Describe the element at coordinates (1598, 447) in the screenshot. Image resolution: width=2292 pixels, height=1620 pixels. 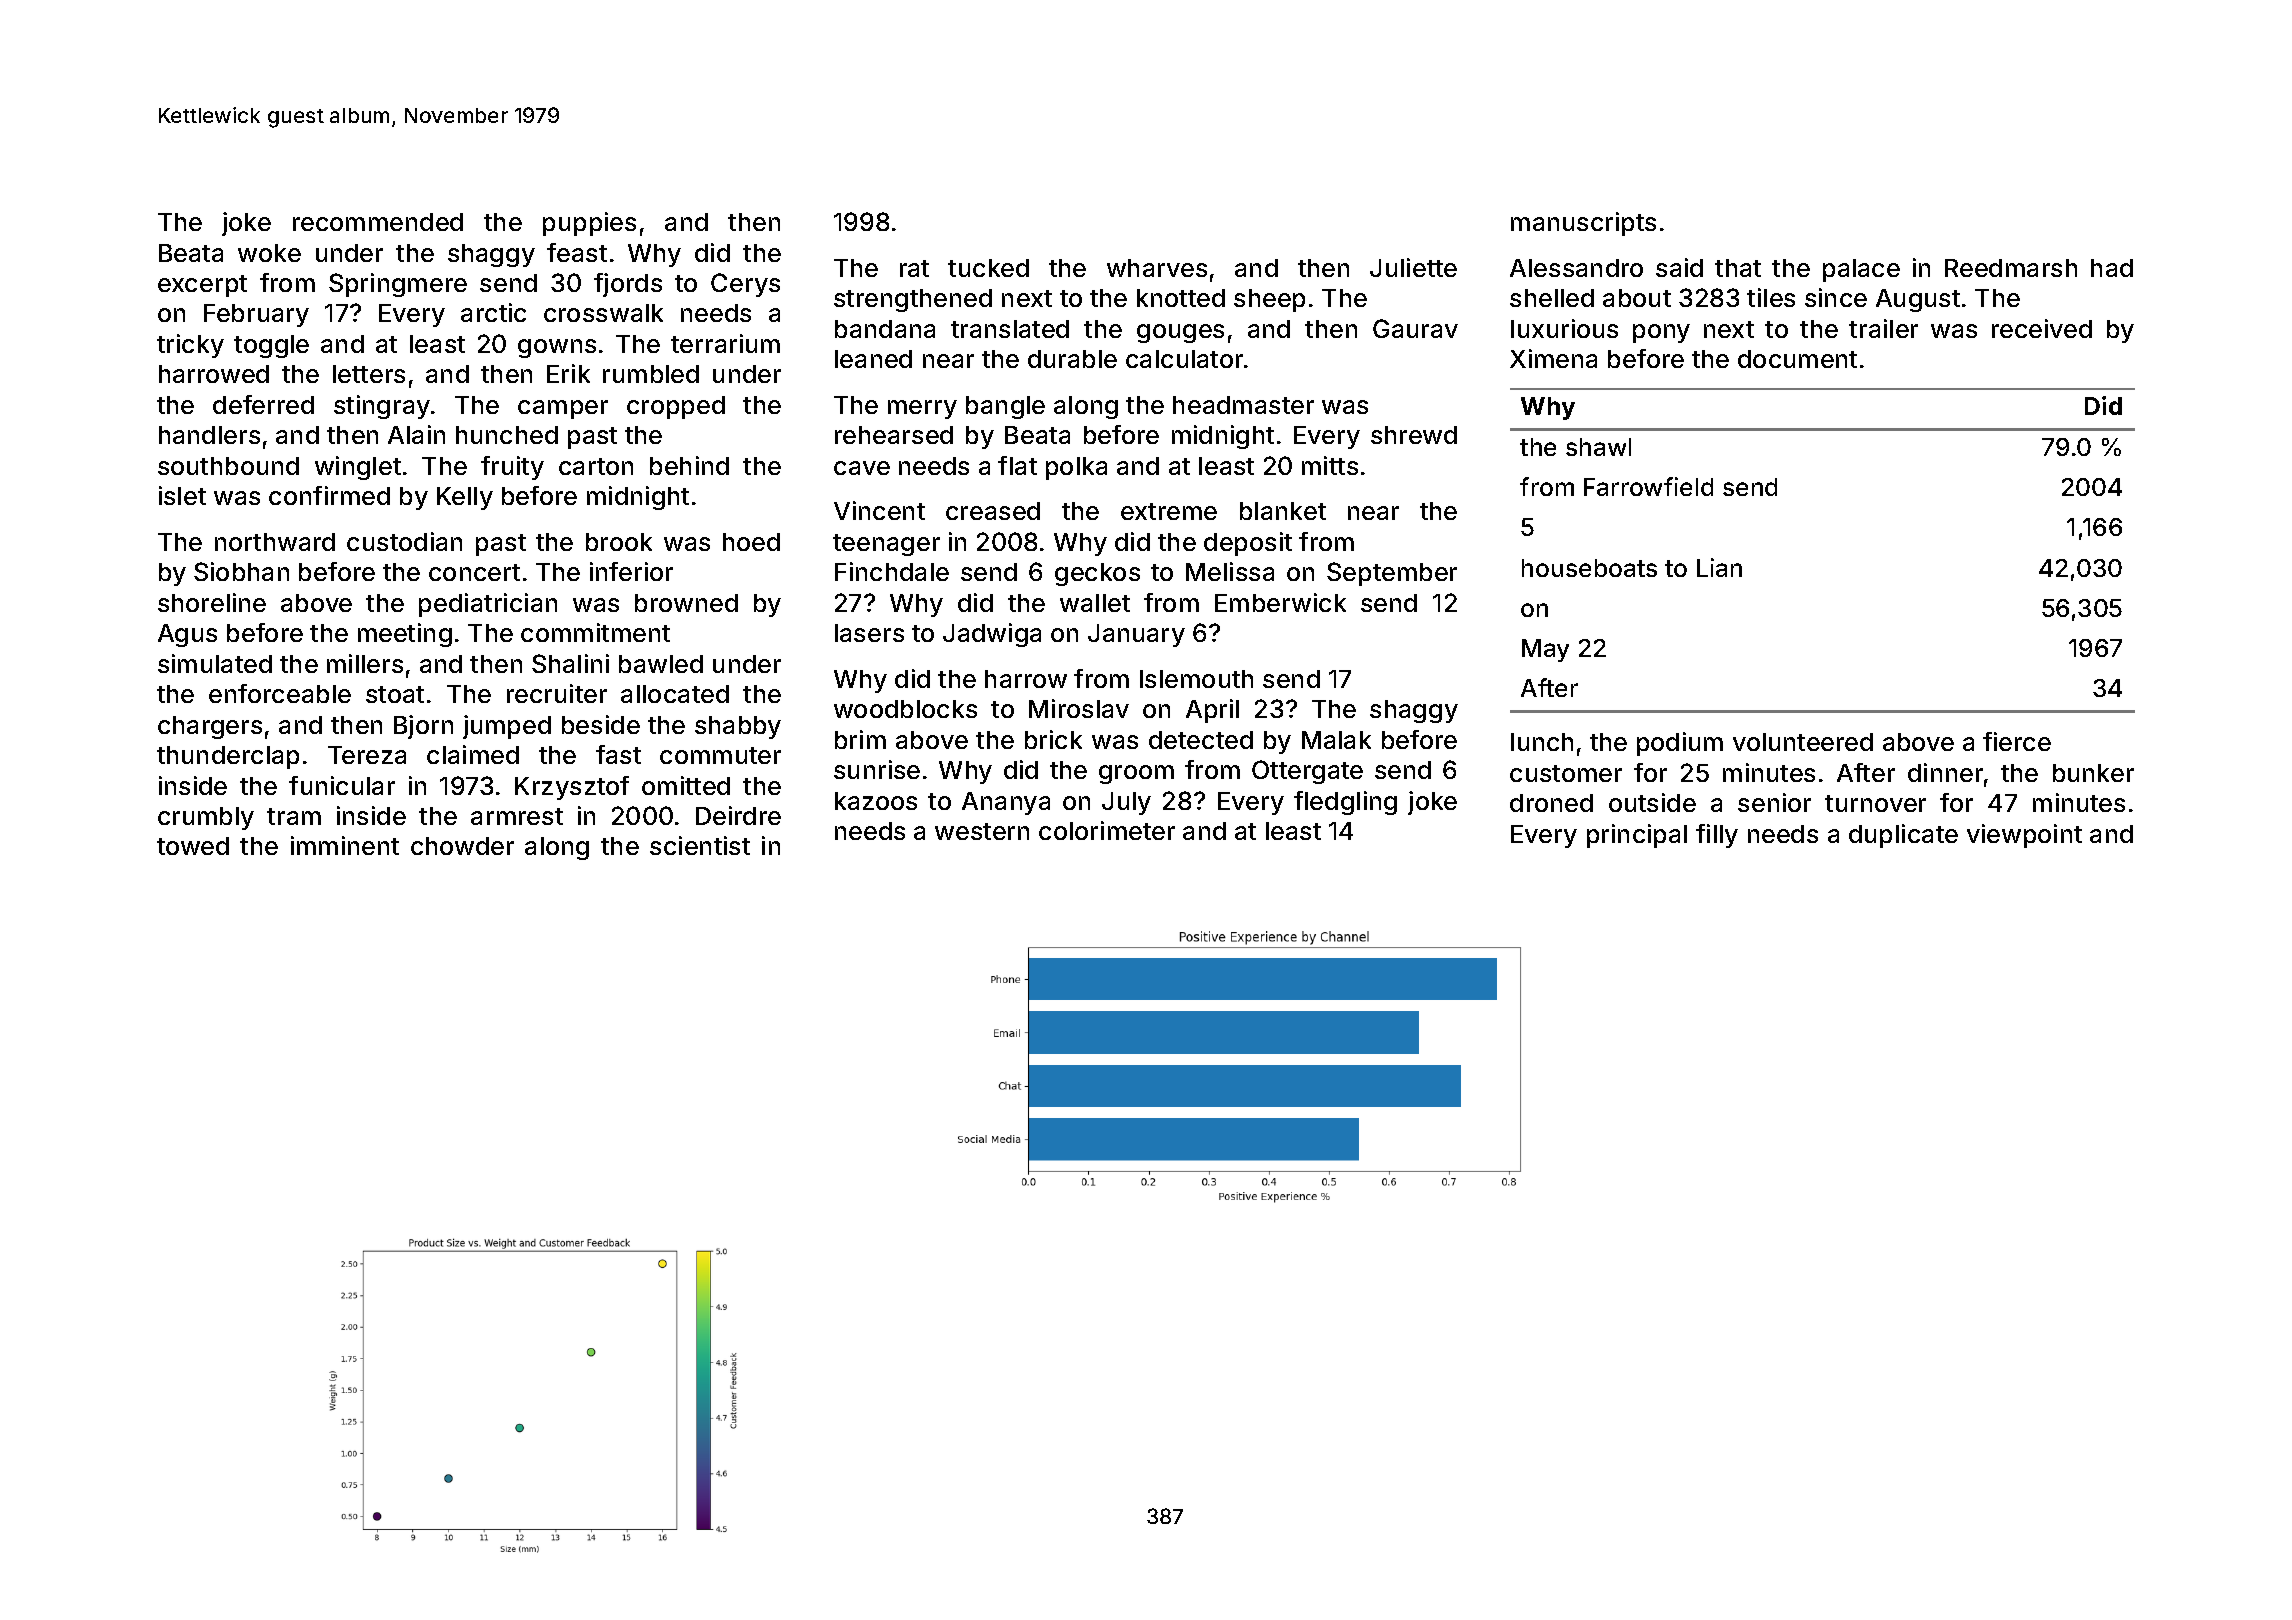
I see `shawl` at that location.
